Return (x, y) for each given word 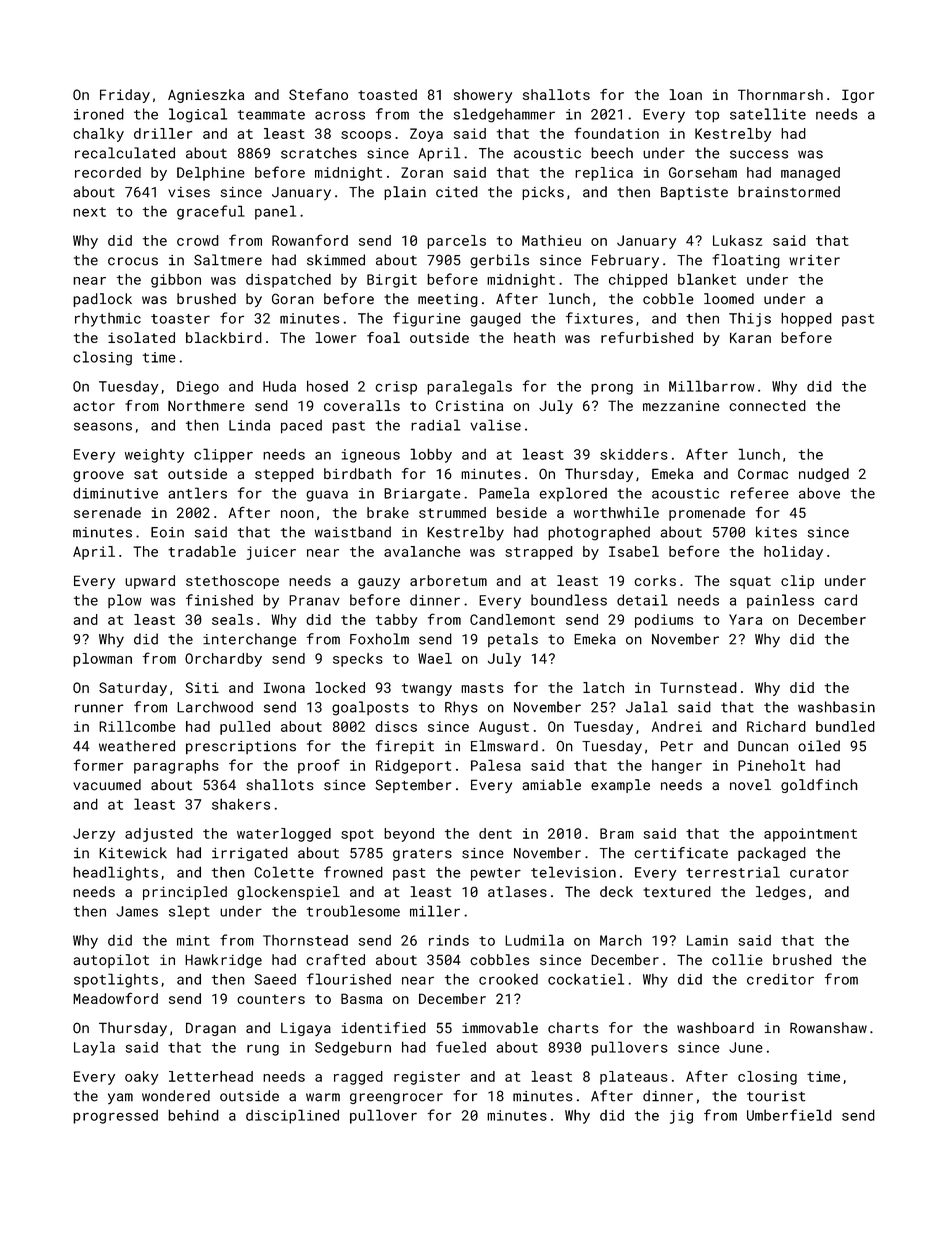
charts (573, 1028)
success (759, 154)
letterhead (211, 1076)
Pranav (314, 600)
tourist (776, 1096)
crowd (198, 240)
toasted (387, 94)
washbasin (836, 707)
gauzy (379, 583)
